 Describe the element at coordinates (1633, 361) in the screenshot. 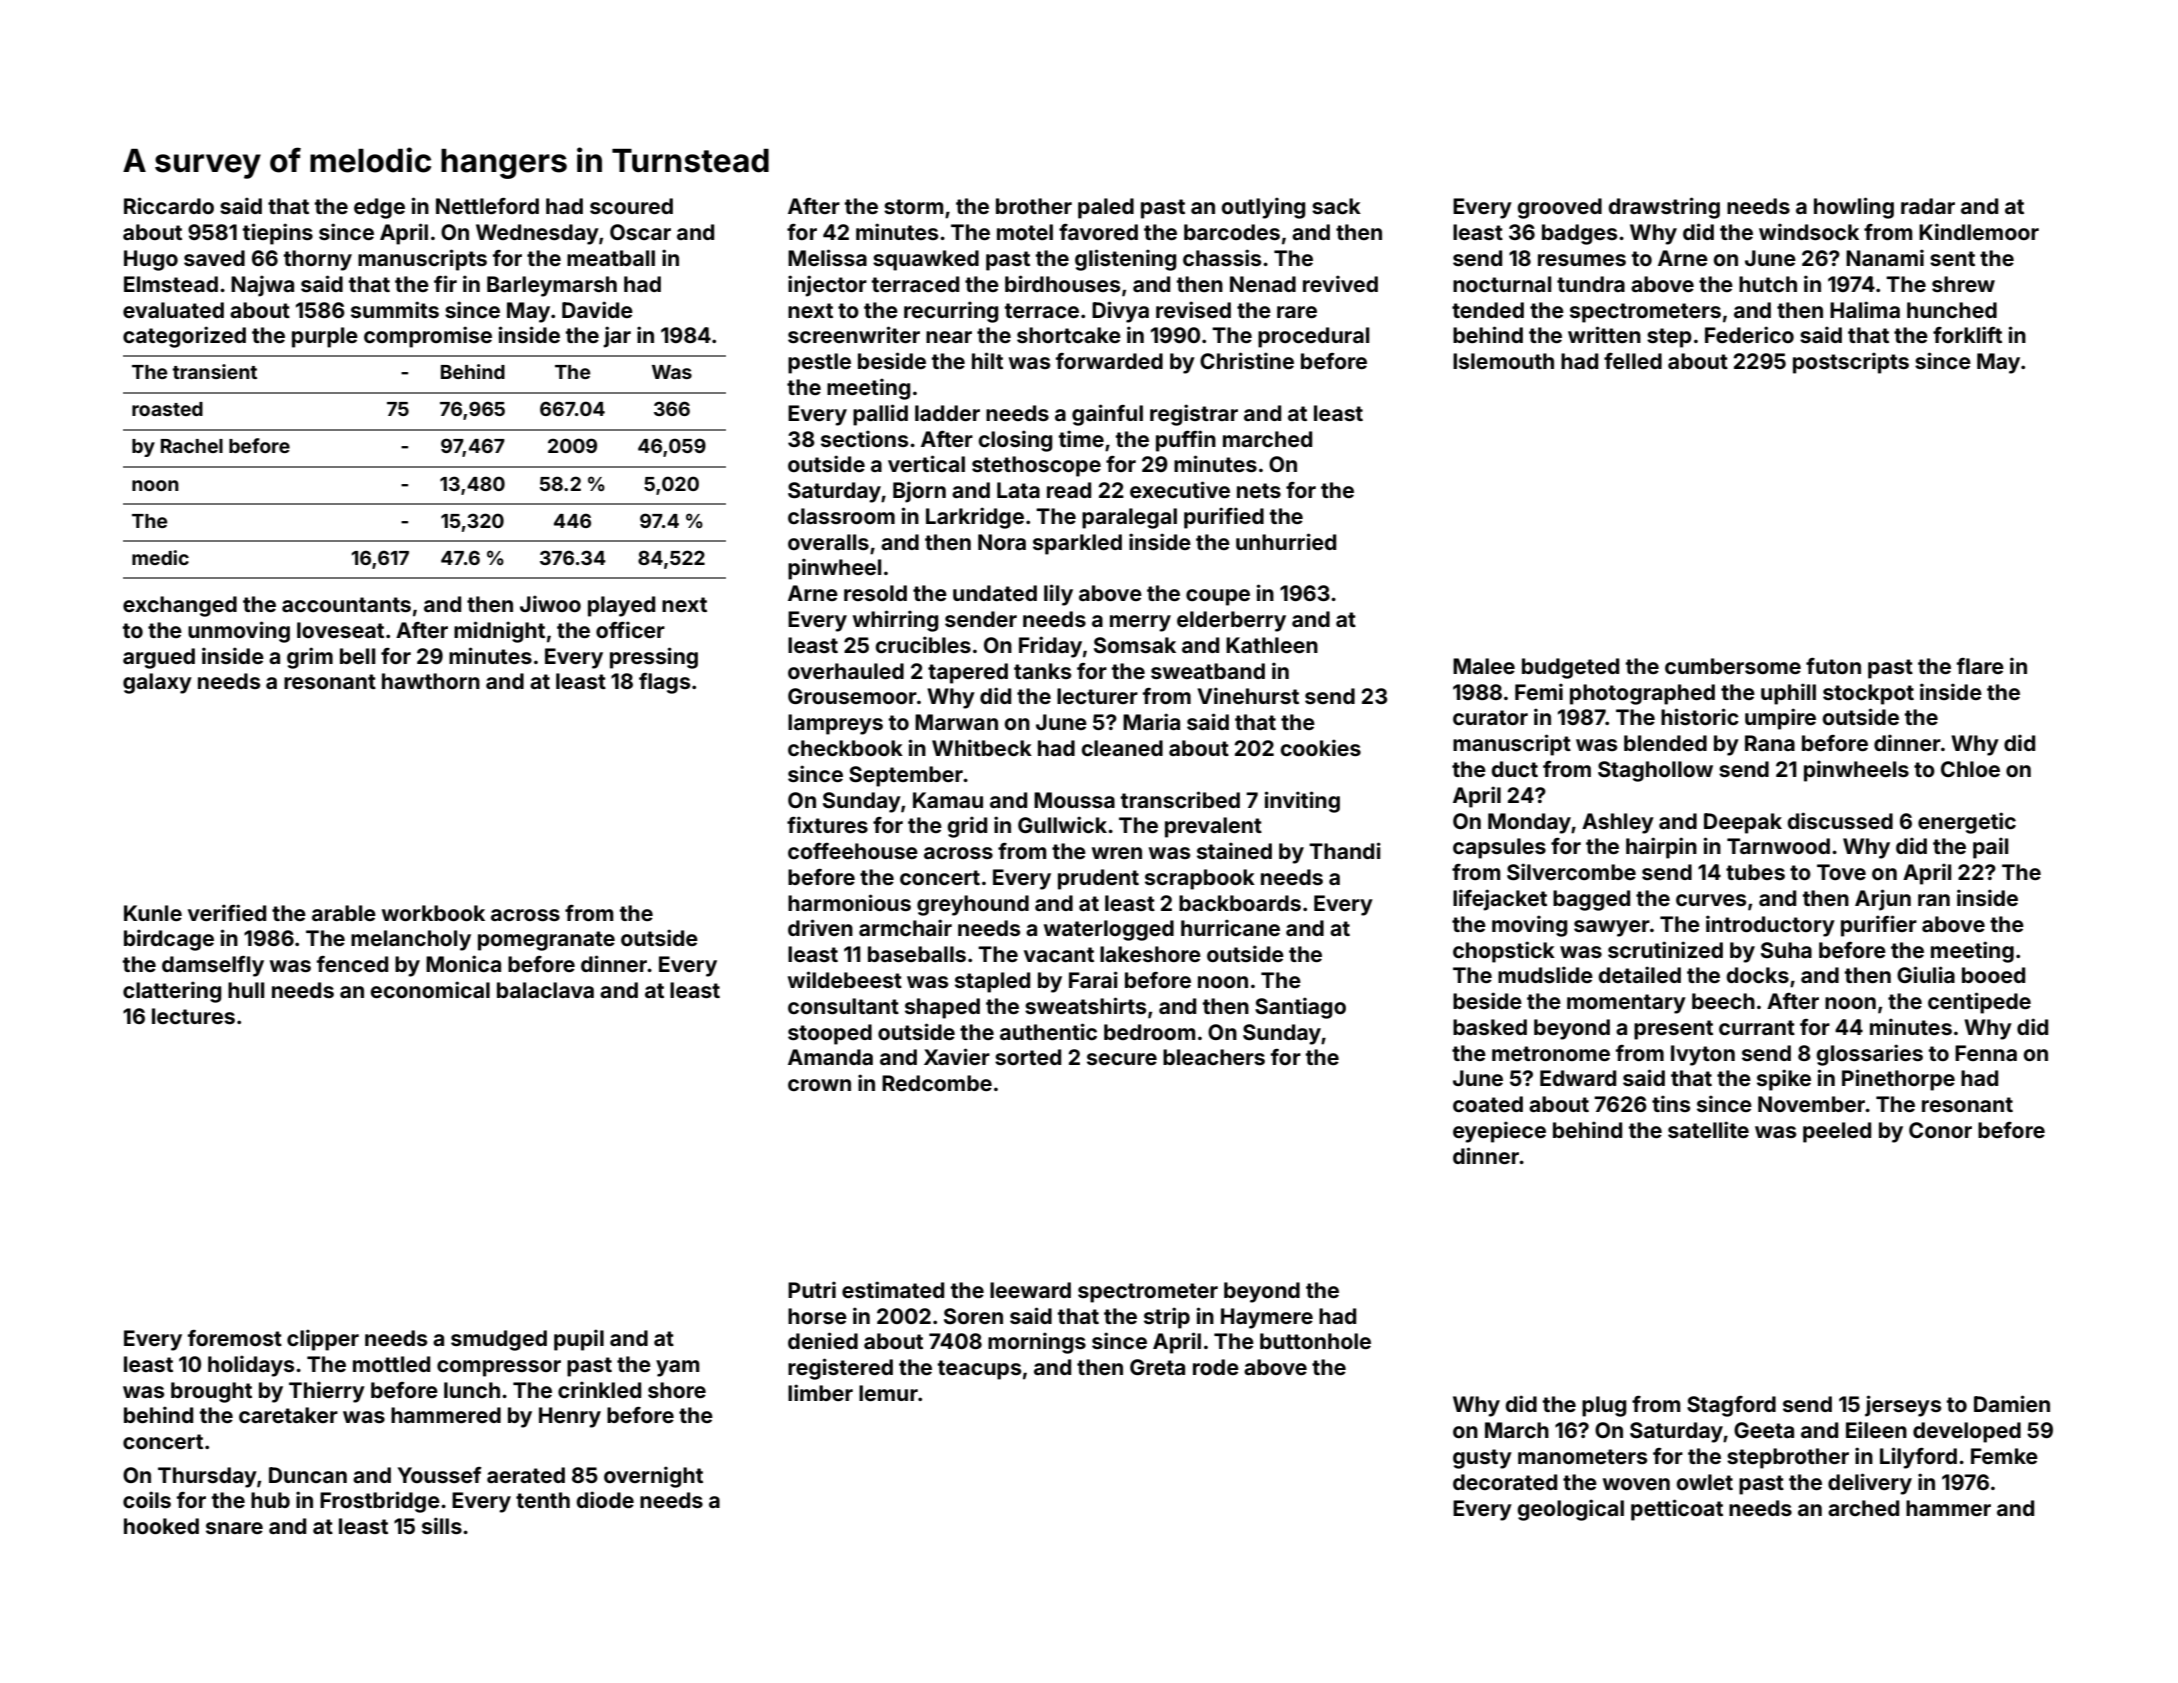

I see `felled` at that location.
